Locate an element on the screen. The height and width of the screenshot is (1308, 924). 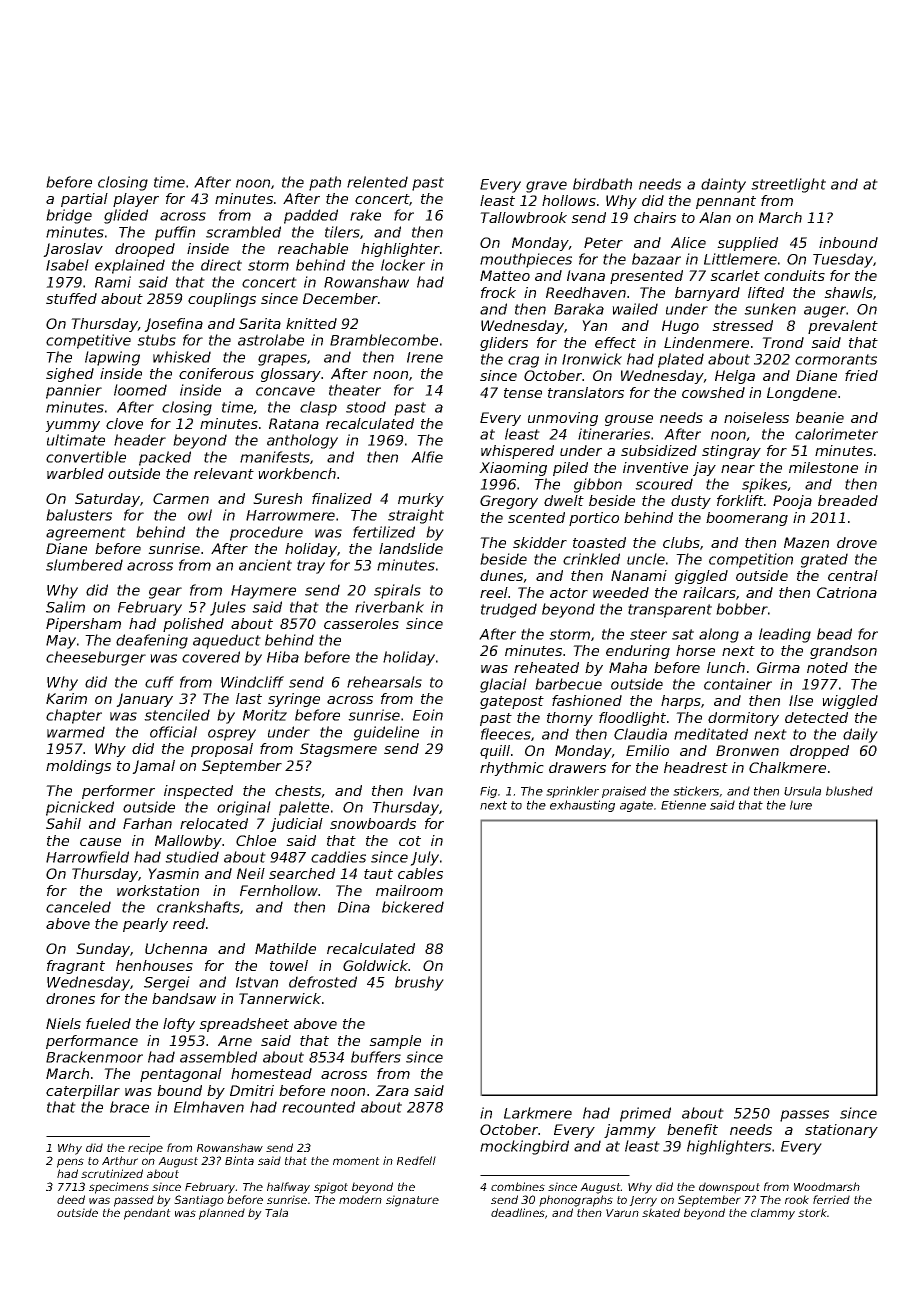
glacial is located at coordinates (503, 685).
